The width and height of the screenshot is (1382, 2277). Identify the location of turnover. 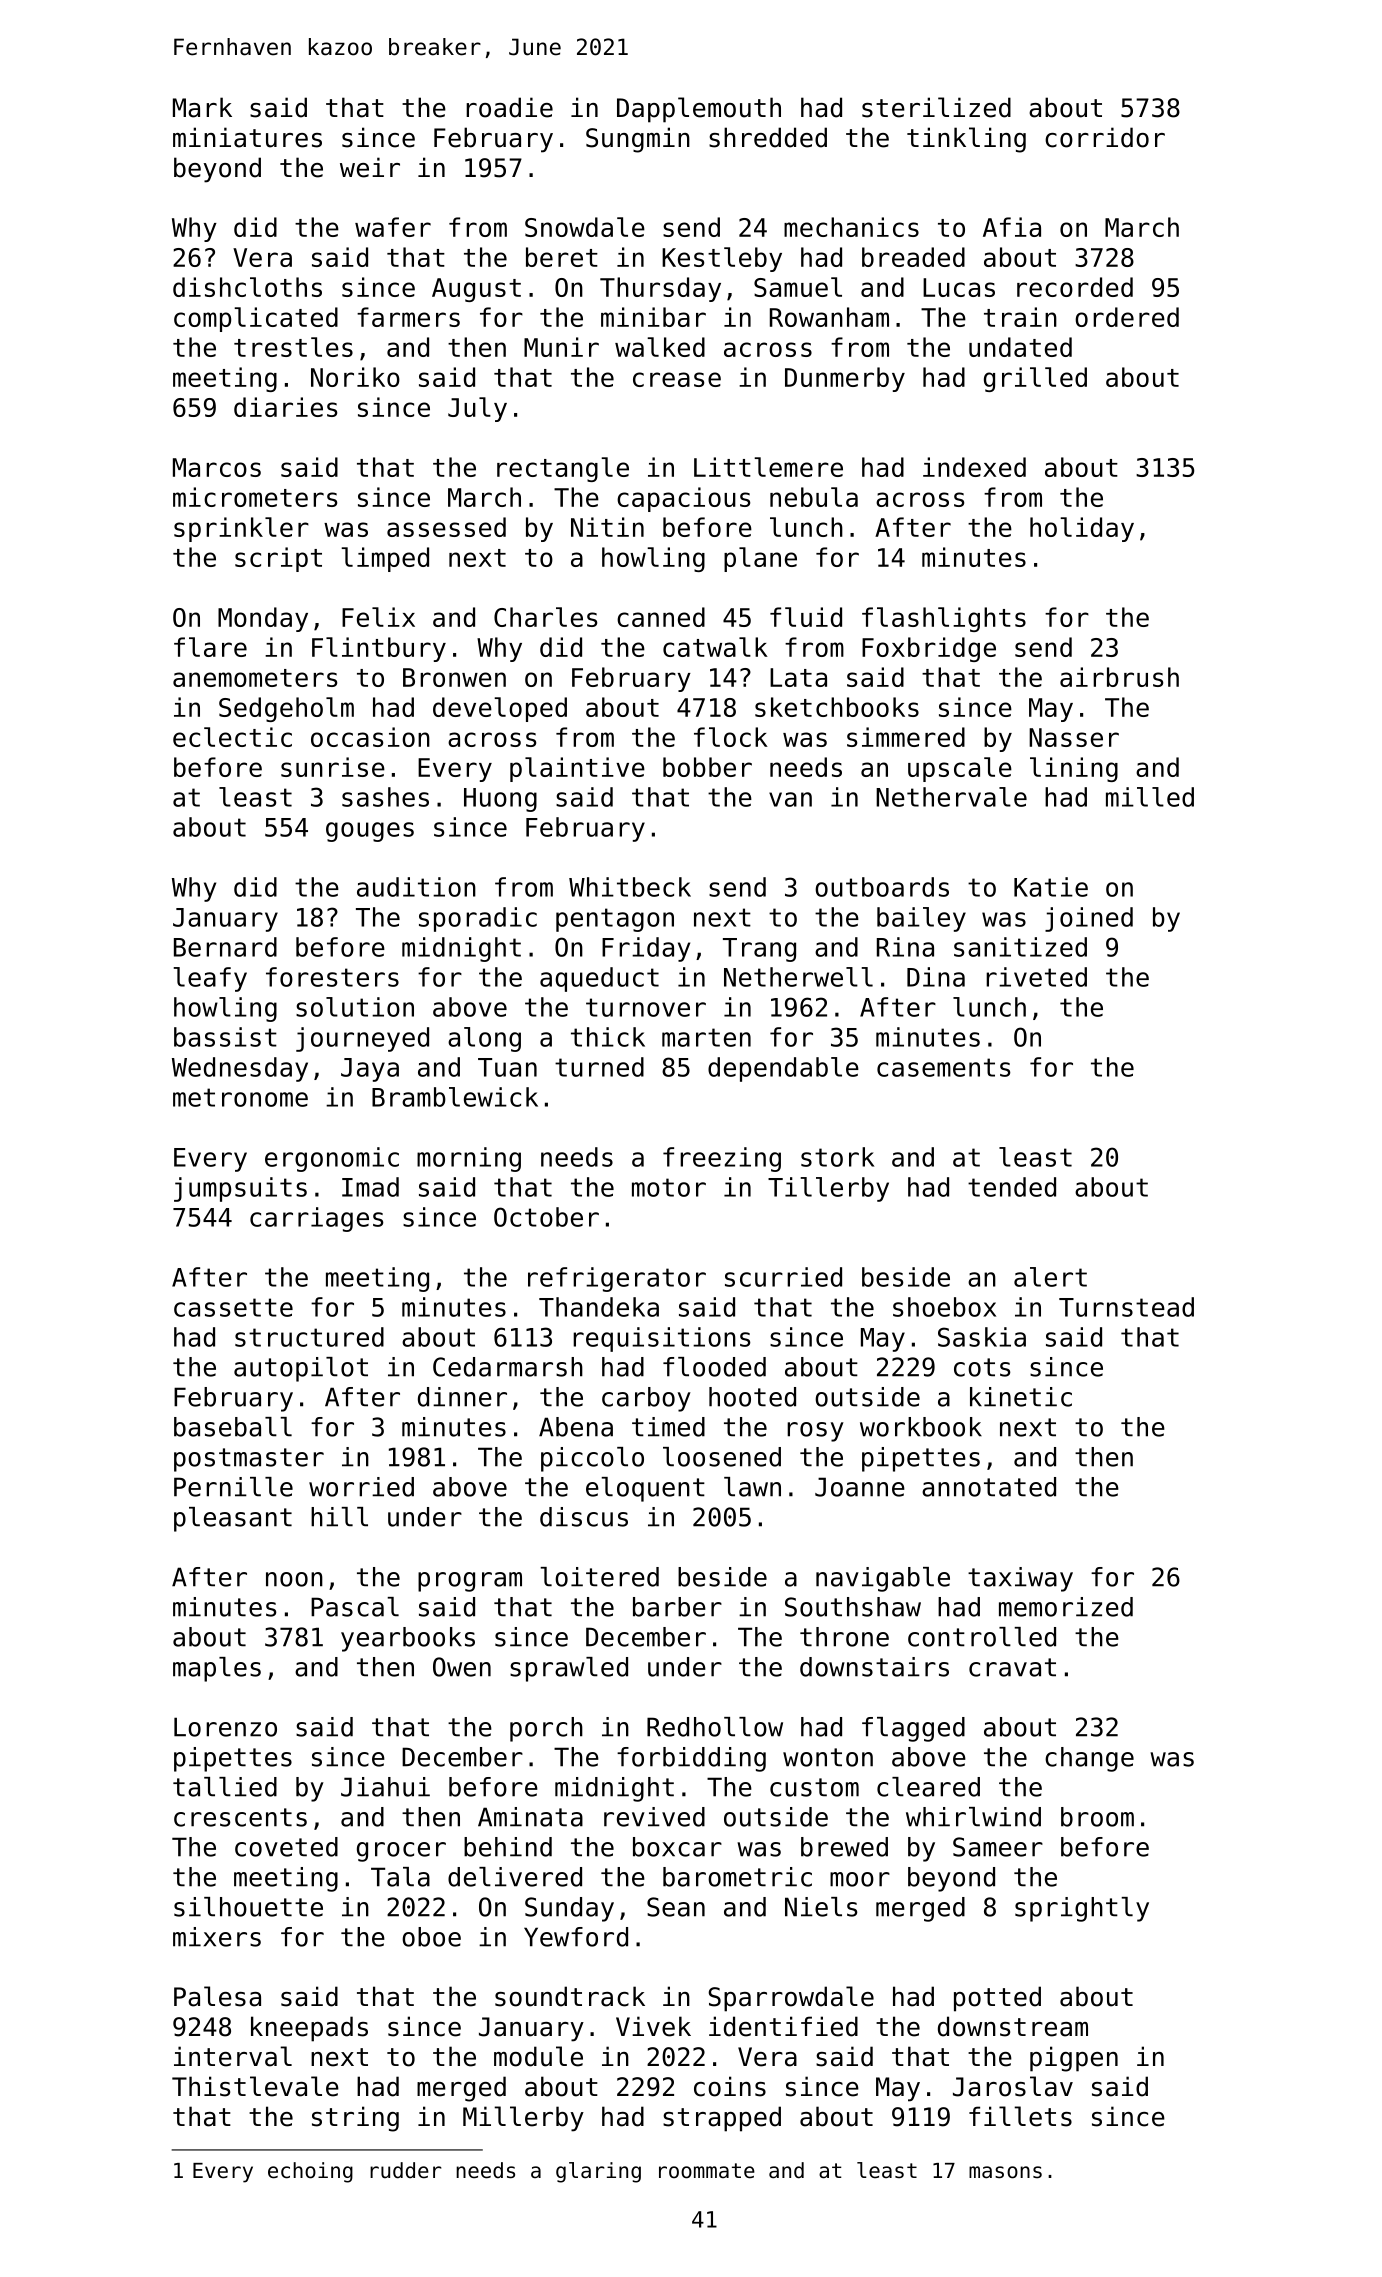
(646, 1007).
